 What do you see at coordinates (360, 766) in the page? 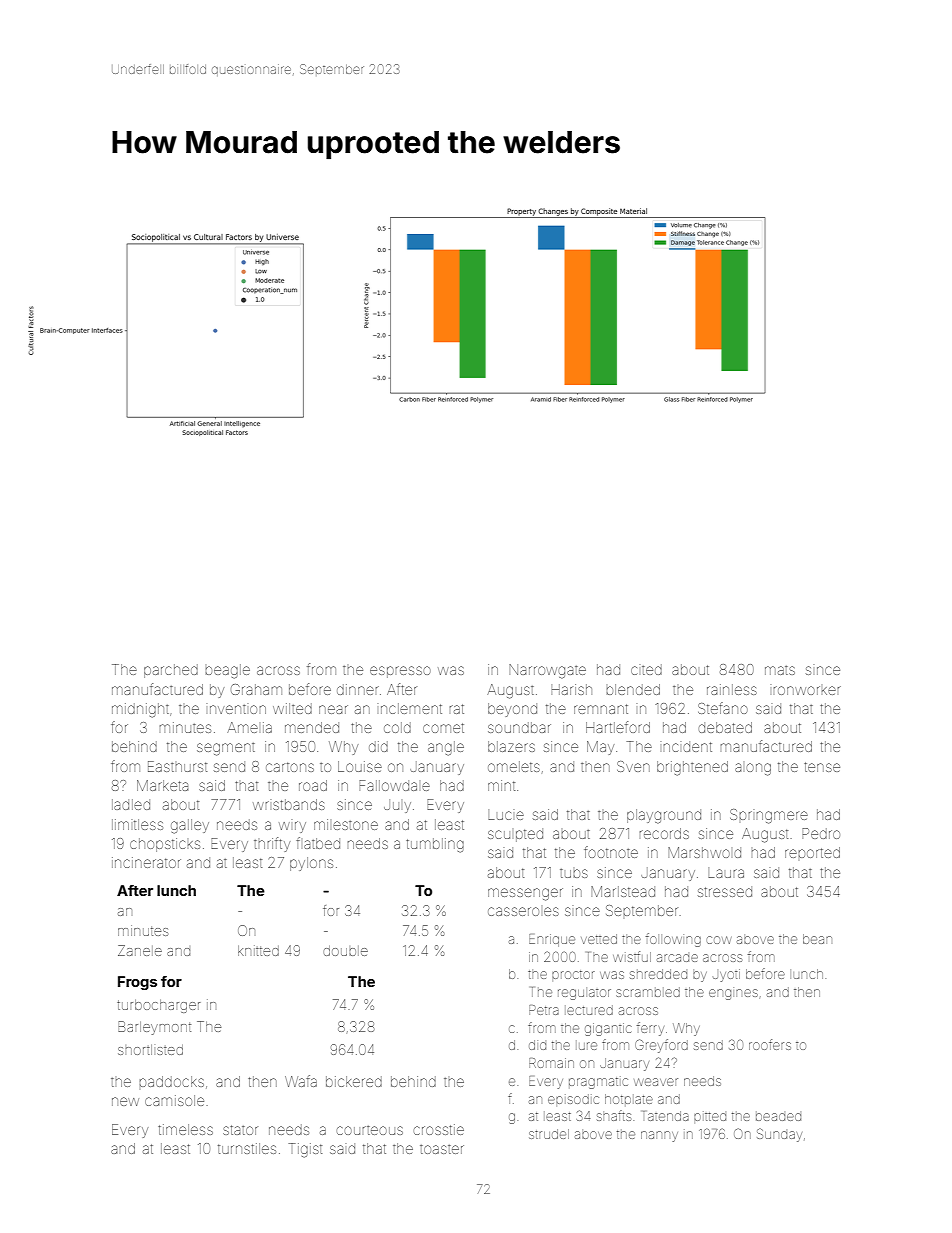
I see `Louise` at bounding box center [360, 766].
